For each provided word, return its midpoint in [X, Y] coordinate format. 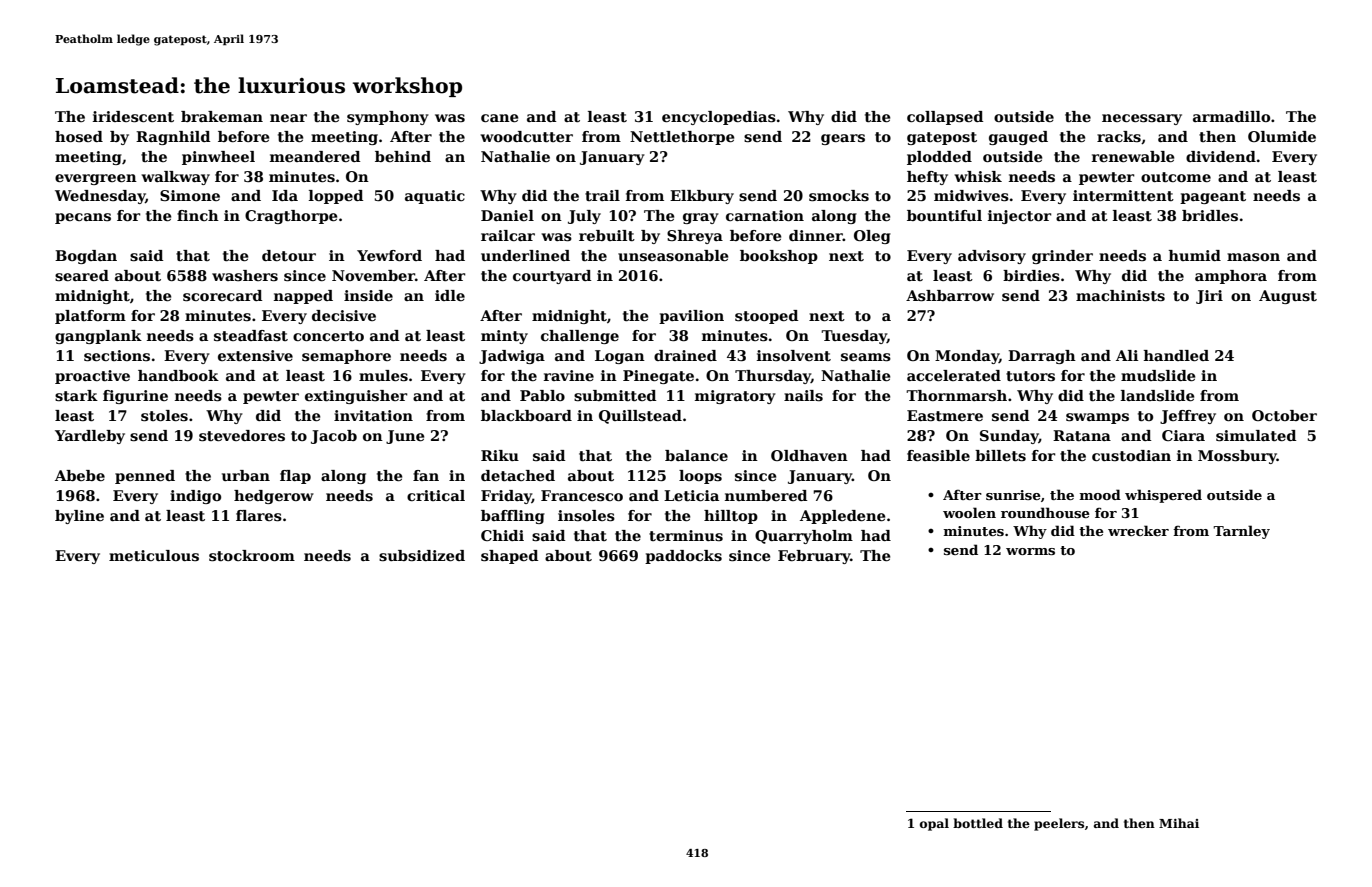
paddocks [683, 557]
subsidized [422, 555]
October [1284, 415]
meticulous [154, 555]
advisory [992, 257]
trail [602, 195]
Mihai [1179, 823]
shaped [509, 557]
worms [1030, 551]
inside [368, 295]
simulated [1256, 436]
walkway [175, 178]
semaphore [346, 357]
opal [934, 824]
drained [685, 355]
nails [803, 395]
